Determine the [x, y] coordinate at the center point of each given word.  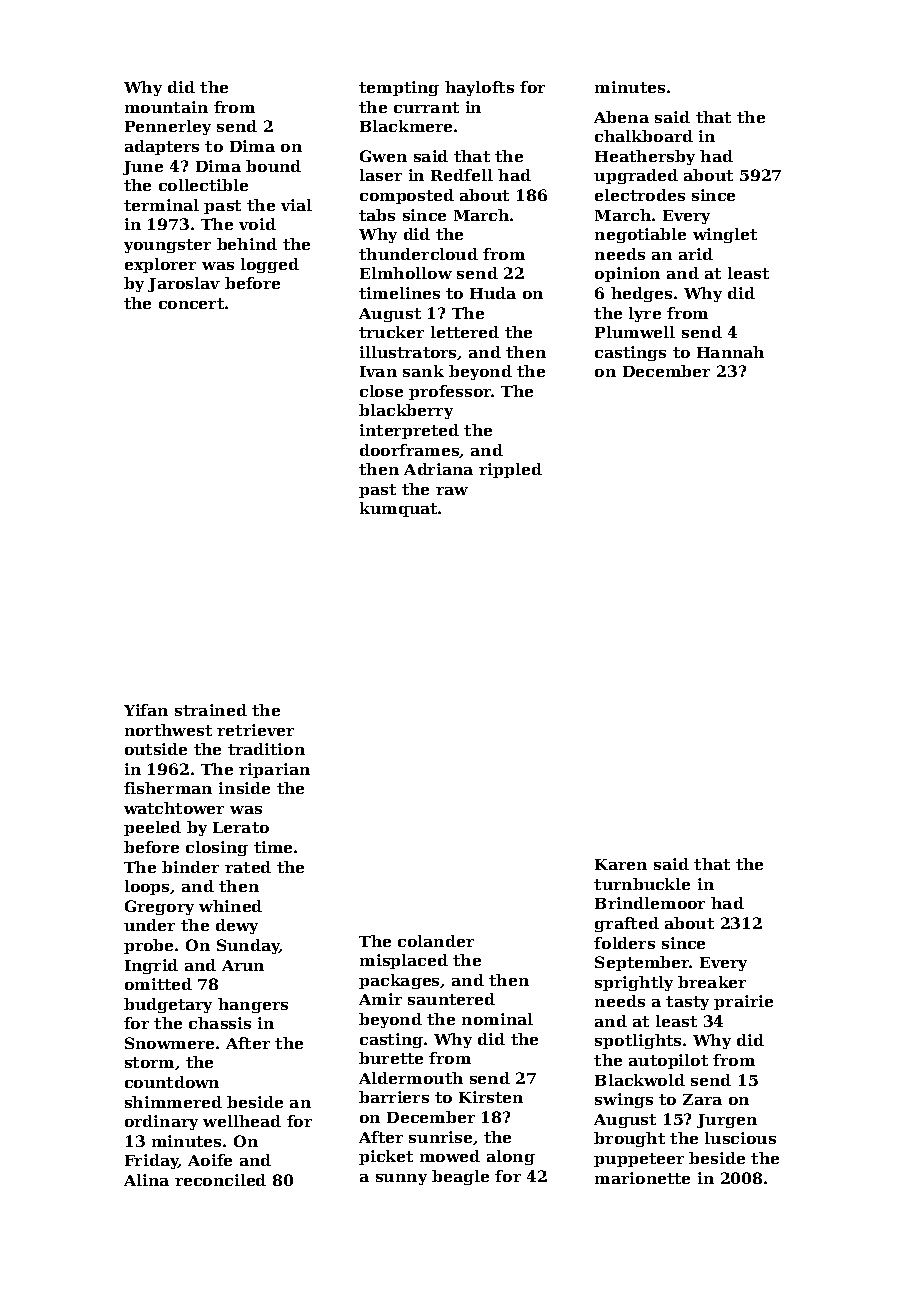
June [143, 168]
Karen [621, 864]
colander [436, 941]
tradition [266, 749]
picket [386, 1157]
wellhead [242, 1121]
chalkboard [644, 136]
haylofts [479, 88]
